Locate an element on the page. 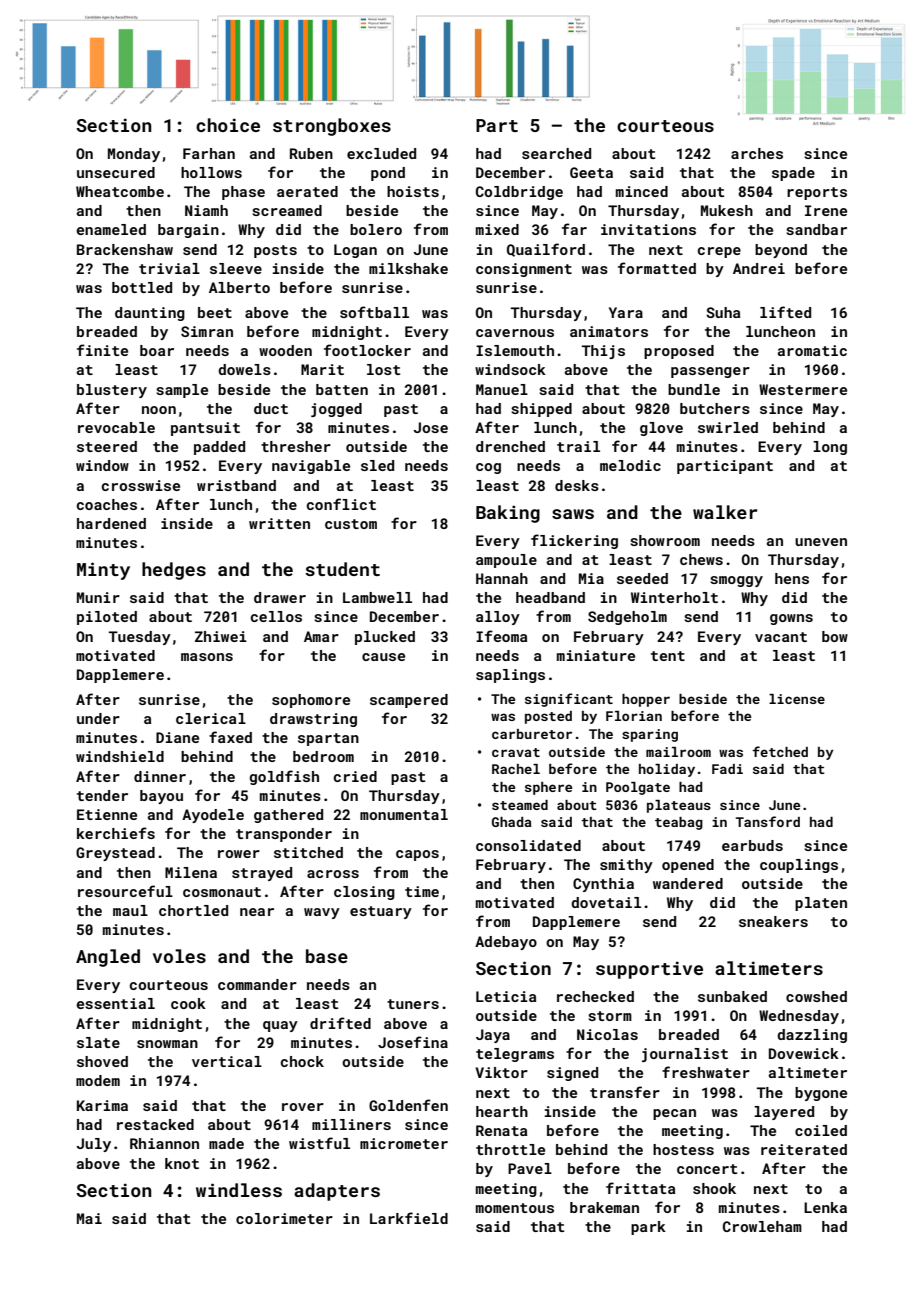  vacant is located at coordinates (781, 637).
